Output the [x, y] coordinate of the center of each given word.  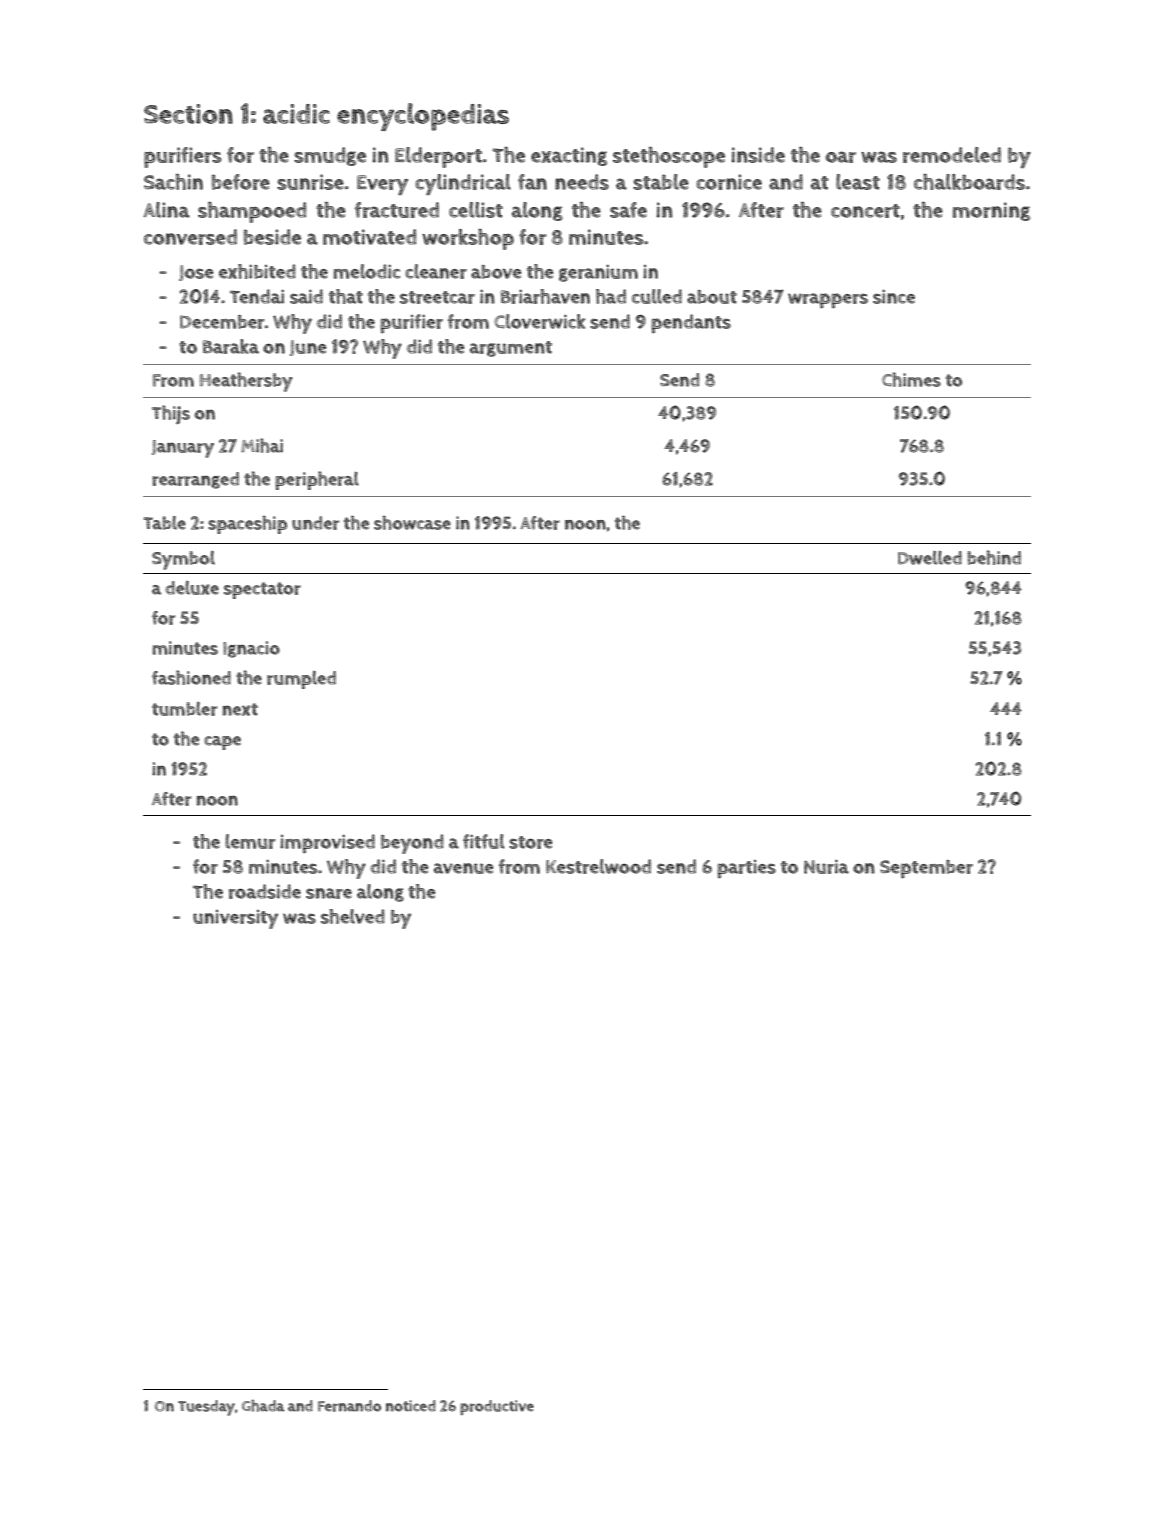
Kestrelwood [598, 866]
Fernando [349, 1406]
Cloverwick [540, 321]
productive [497, 1407]
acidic [296, 114]
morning [991, 211]
